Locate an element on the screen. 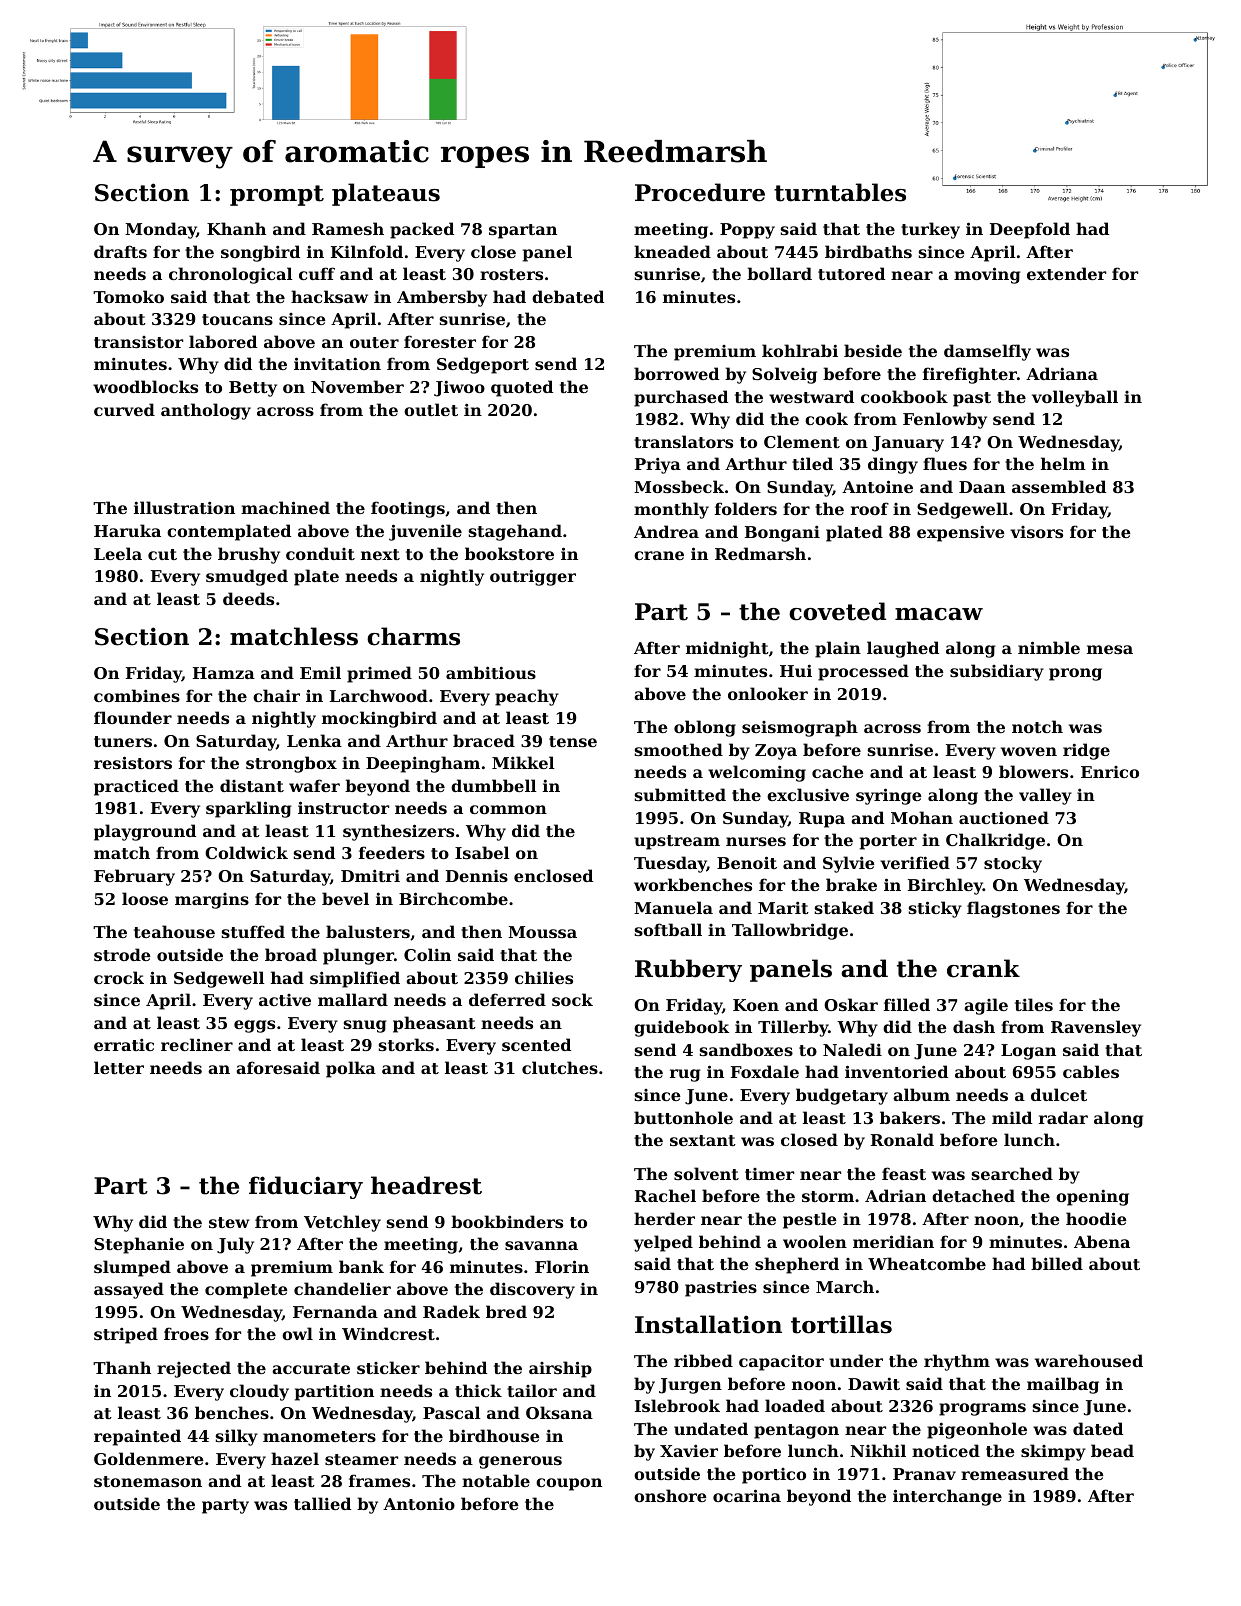  storks is located at coordinates (406, 1044).
